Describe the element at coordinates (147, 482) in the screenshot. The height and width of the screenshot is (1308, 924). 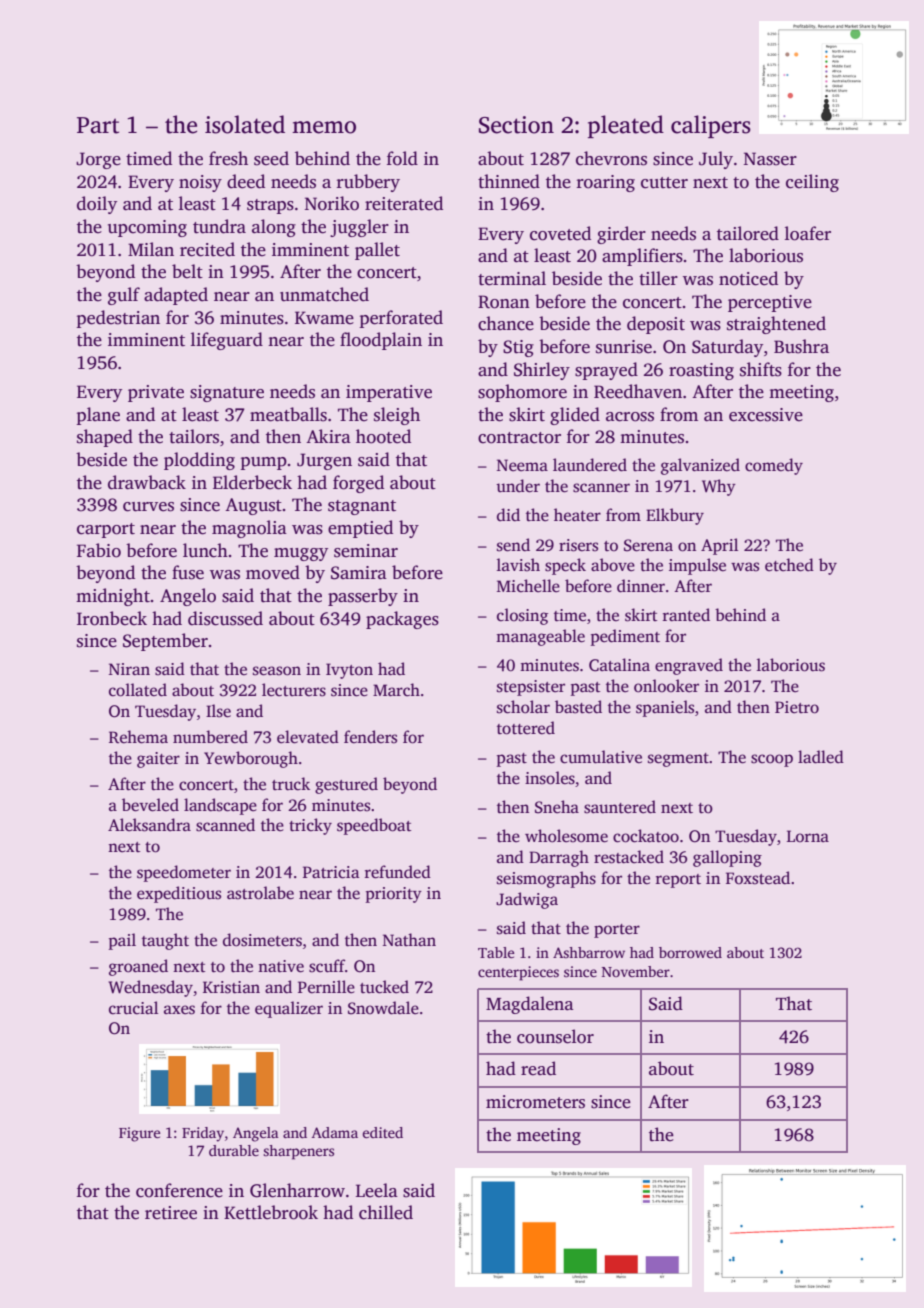
I see `drawback` at that location.
